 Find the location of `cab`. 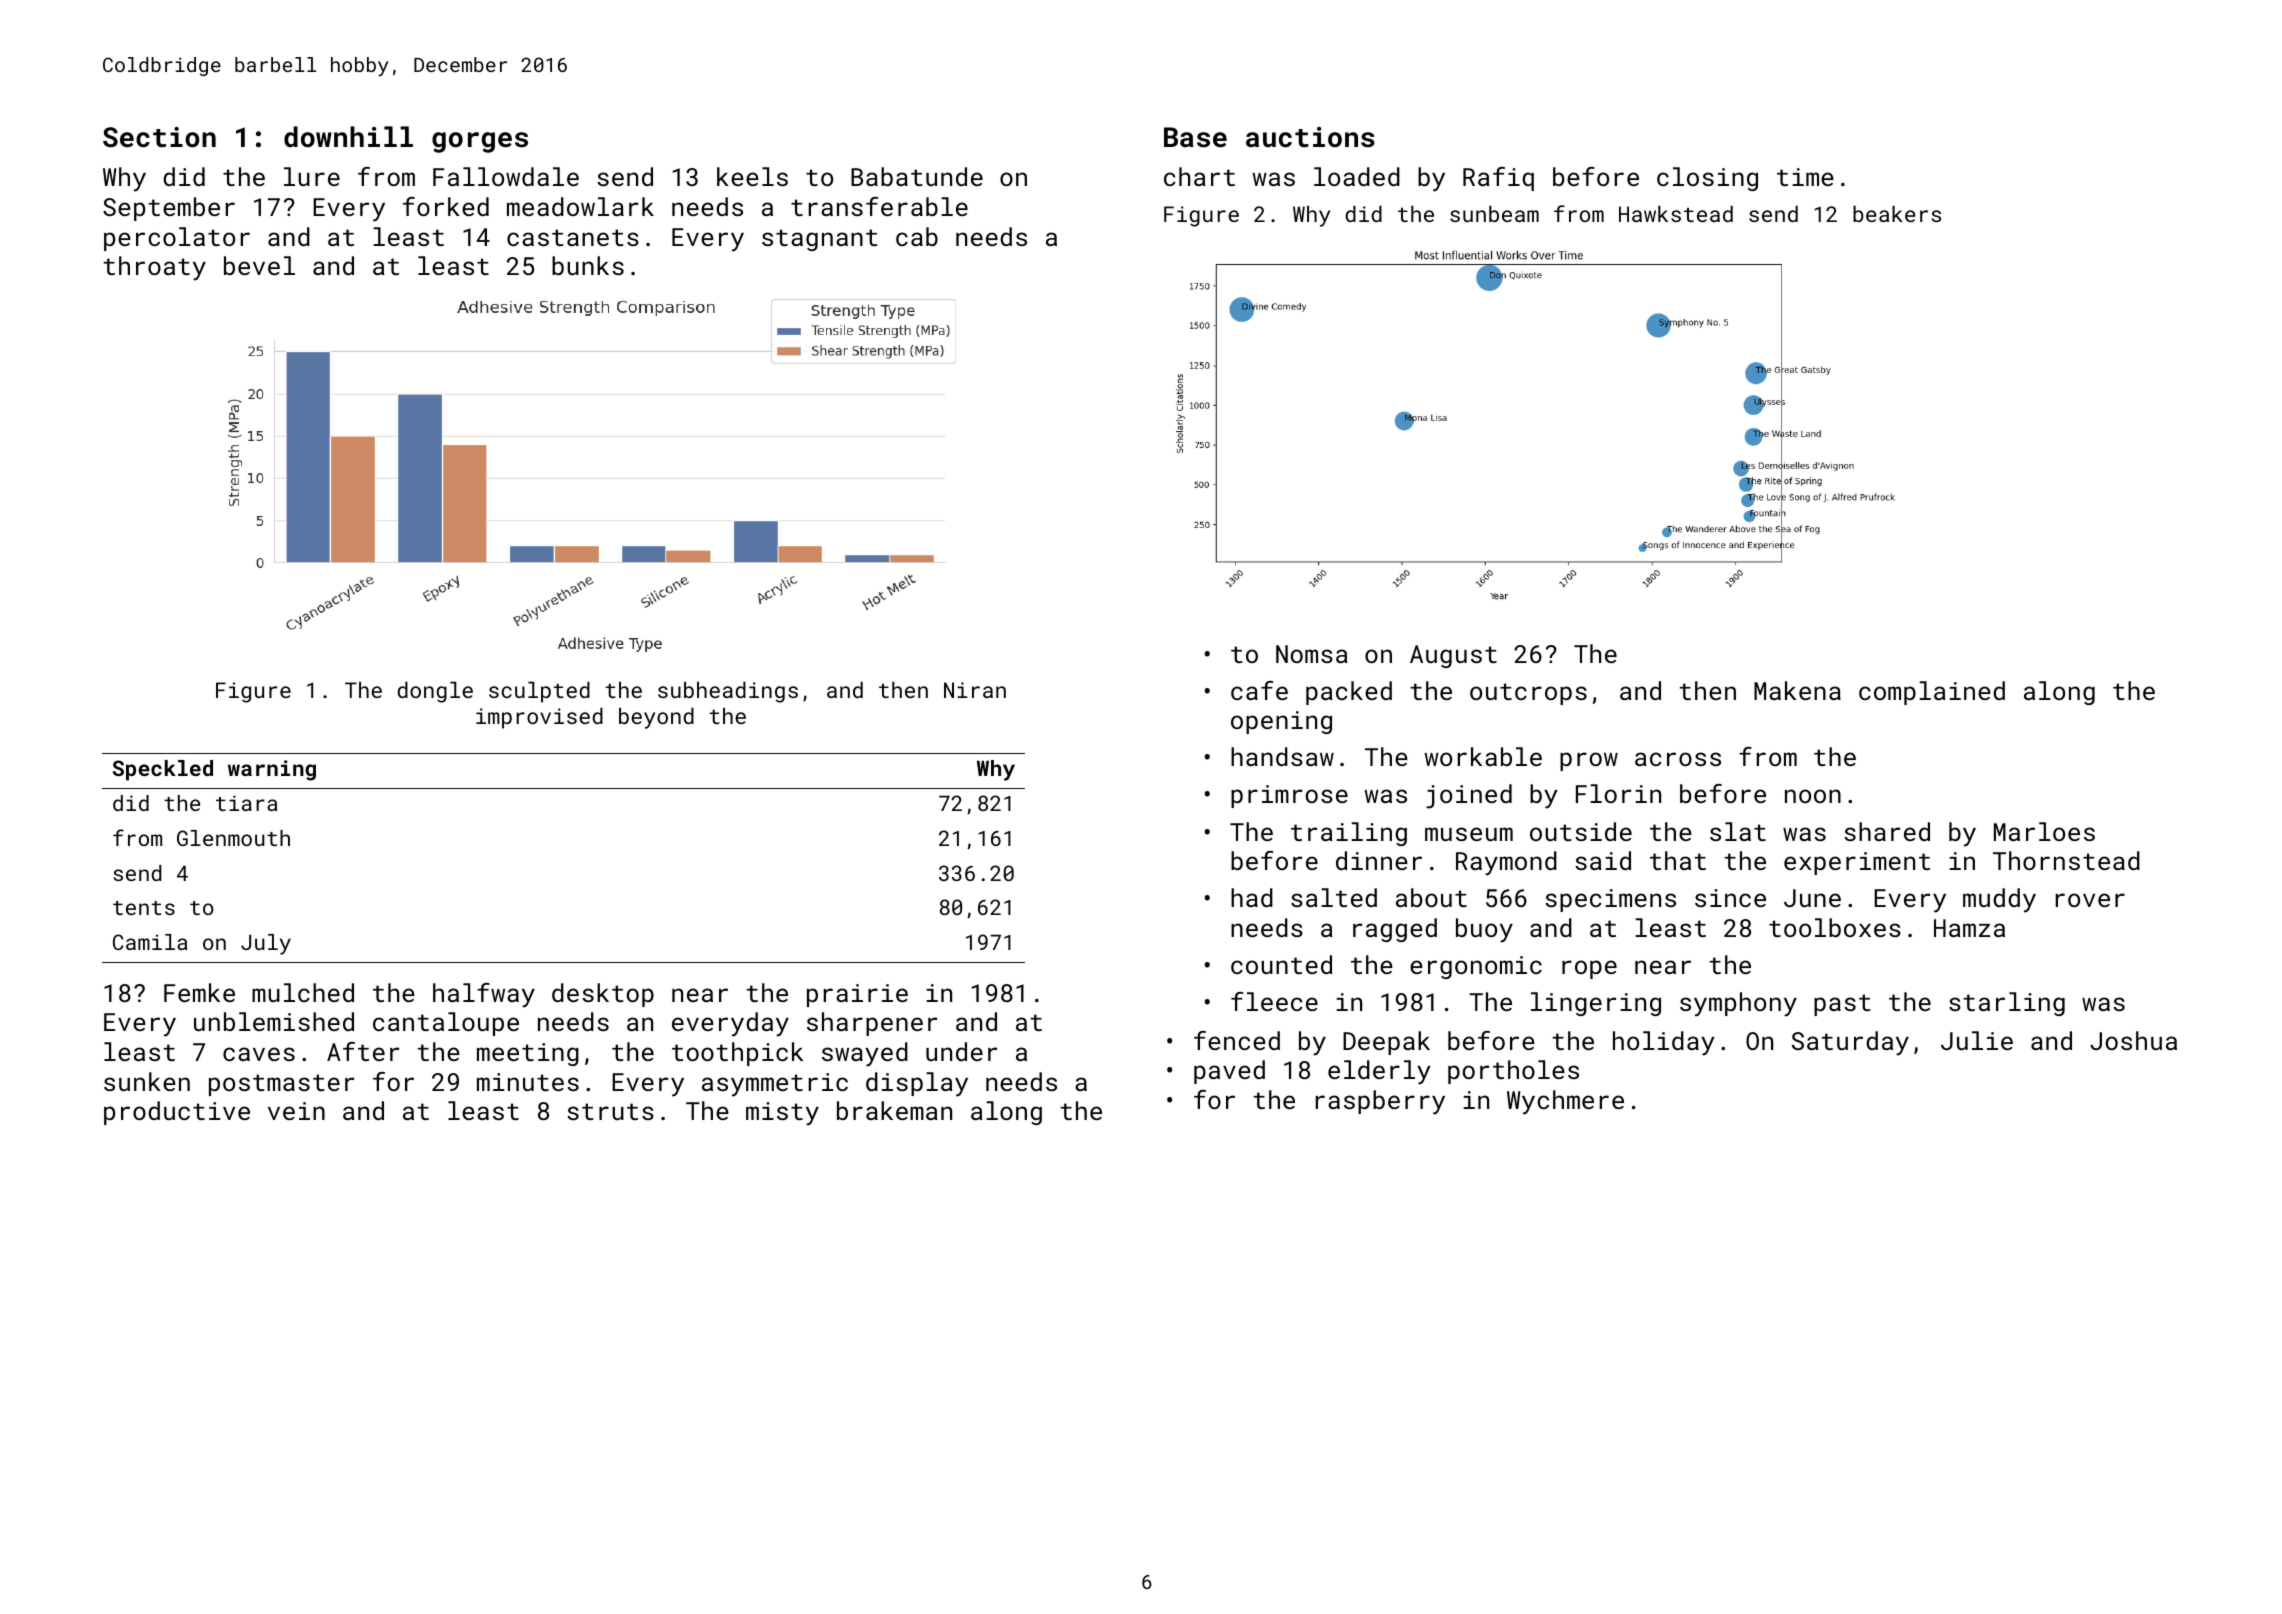

cab is located at coordinates (917, 236).
